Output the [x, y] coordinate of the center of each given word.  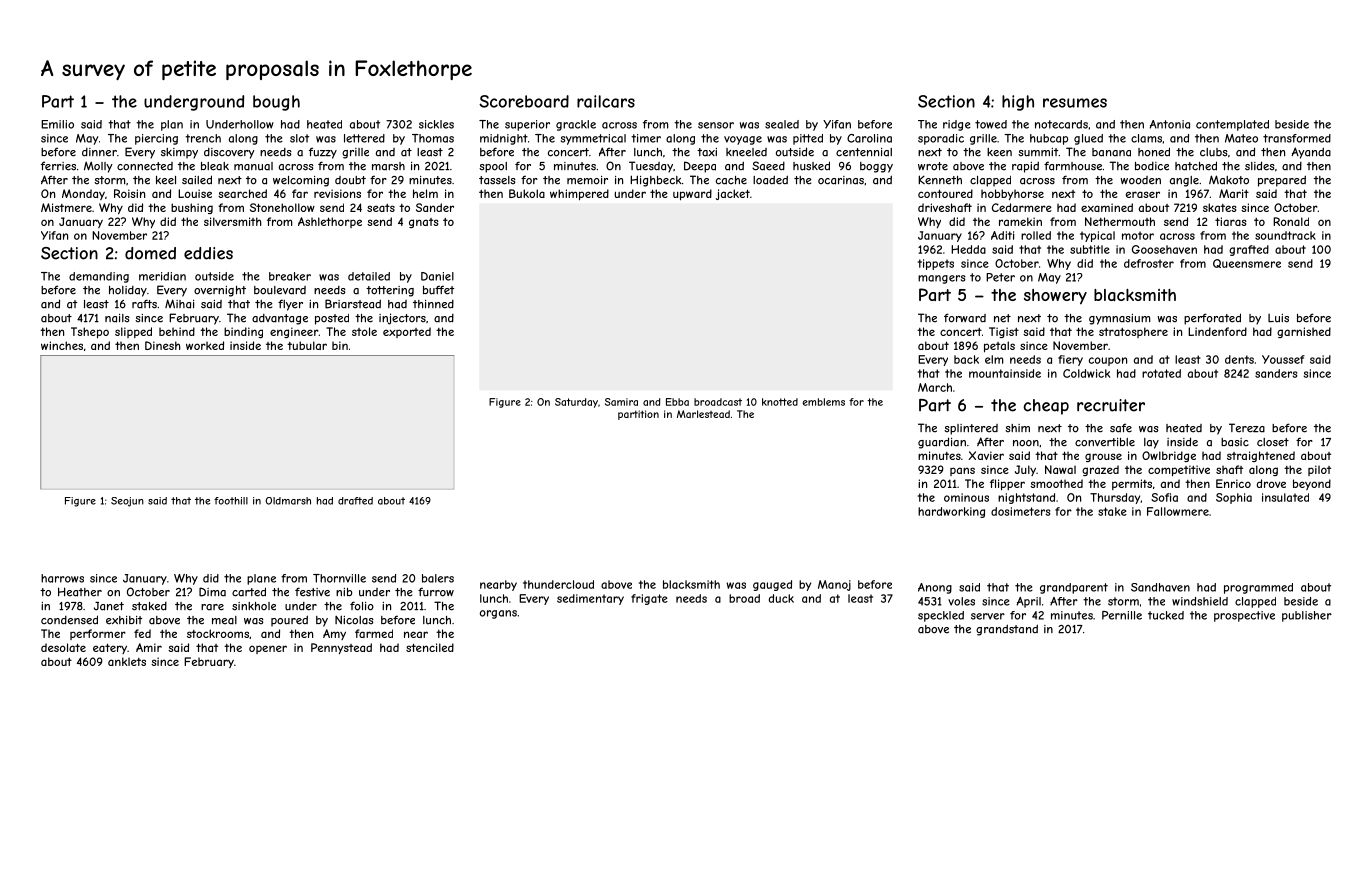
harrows [62, 578]
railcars [606, 101]
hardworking [951, 512]
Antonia [1170, 124]
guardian [942, 443]
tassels [497, 180]
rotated [1161, 373]
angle [1184, 181]
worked [205, 345]
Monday [83, 194]
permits [1132, 484]
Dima [212, 592]
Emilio [57, 124]
